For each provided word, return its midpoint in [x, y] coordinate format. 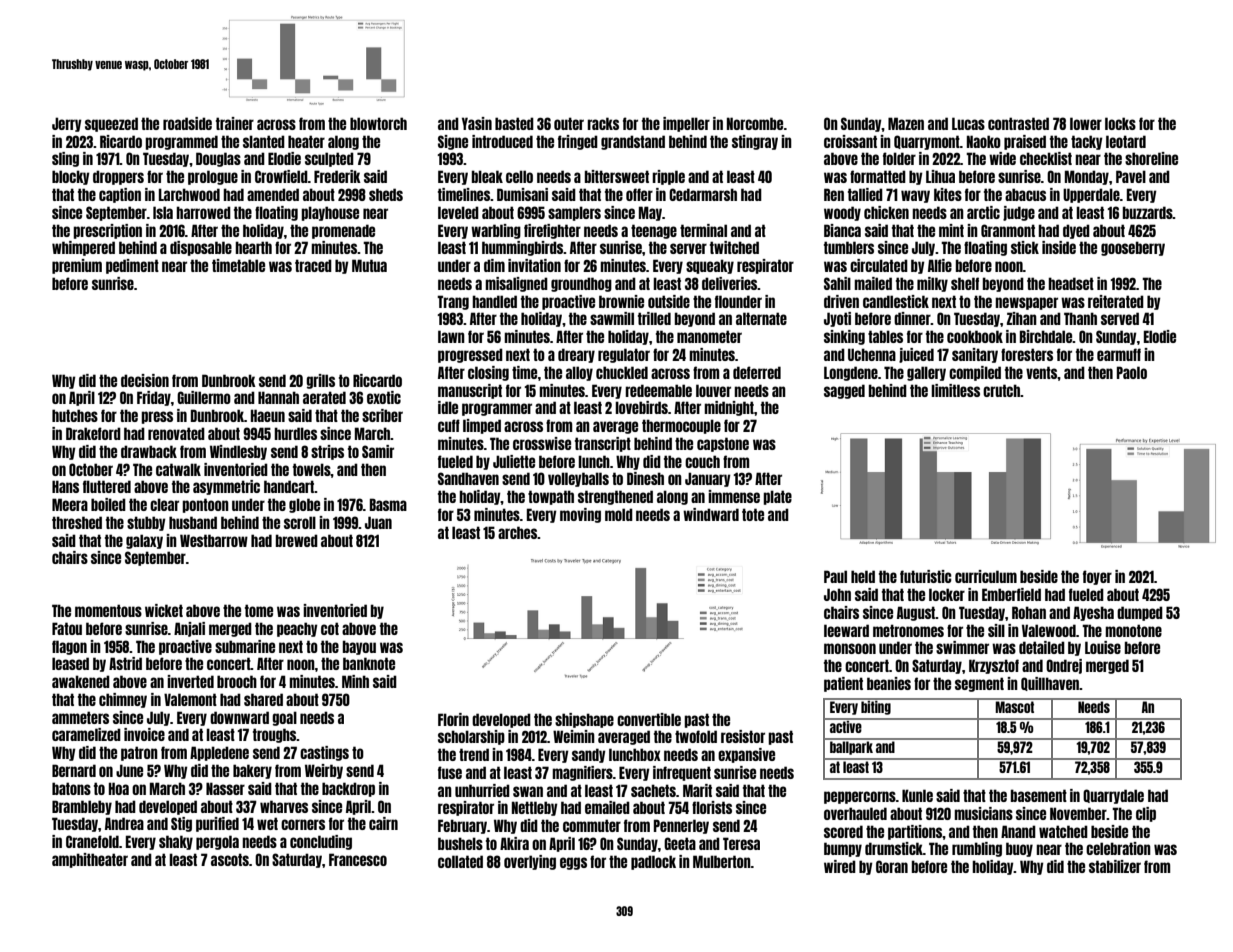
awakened [81, 681]
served [1120, 318]
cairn [383, 823]
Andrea [124, 823]
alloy [579, 373]
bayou [359, 647]
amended [273, 194]
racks [603, 123]
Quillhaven [1050, 684]
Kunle [917, 795]
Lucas [968, 123]
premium [77, 266]
